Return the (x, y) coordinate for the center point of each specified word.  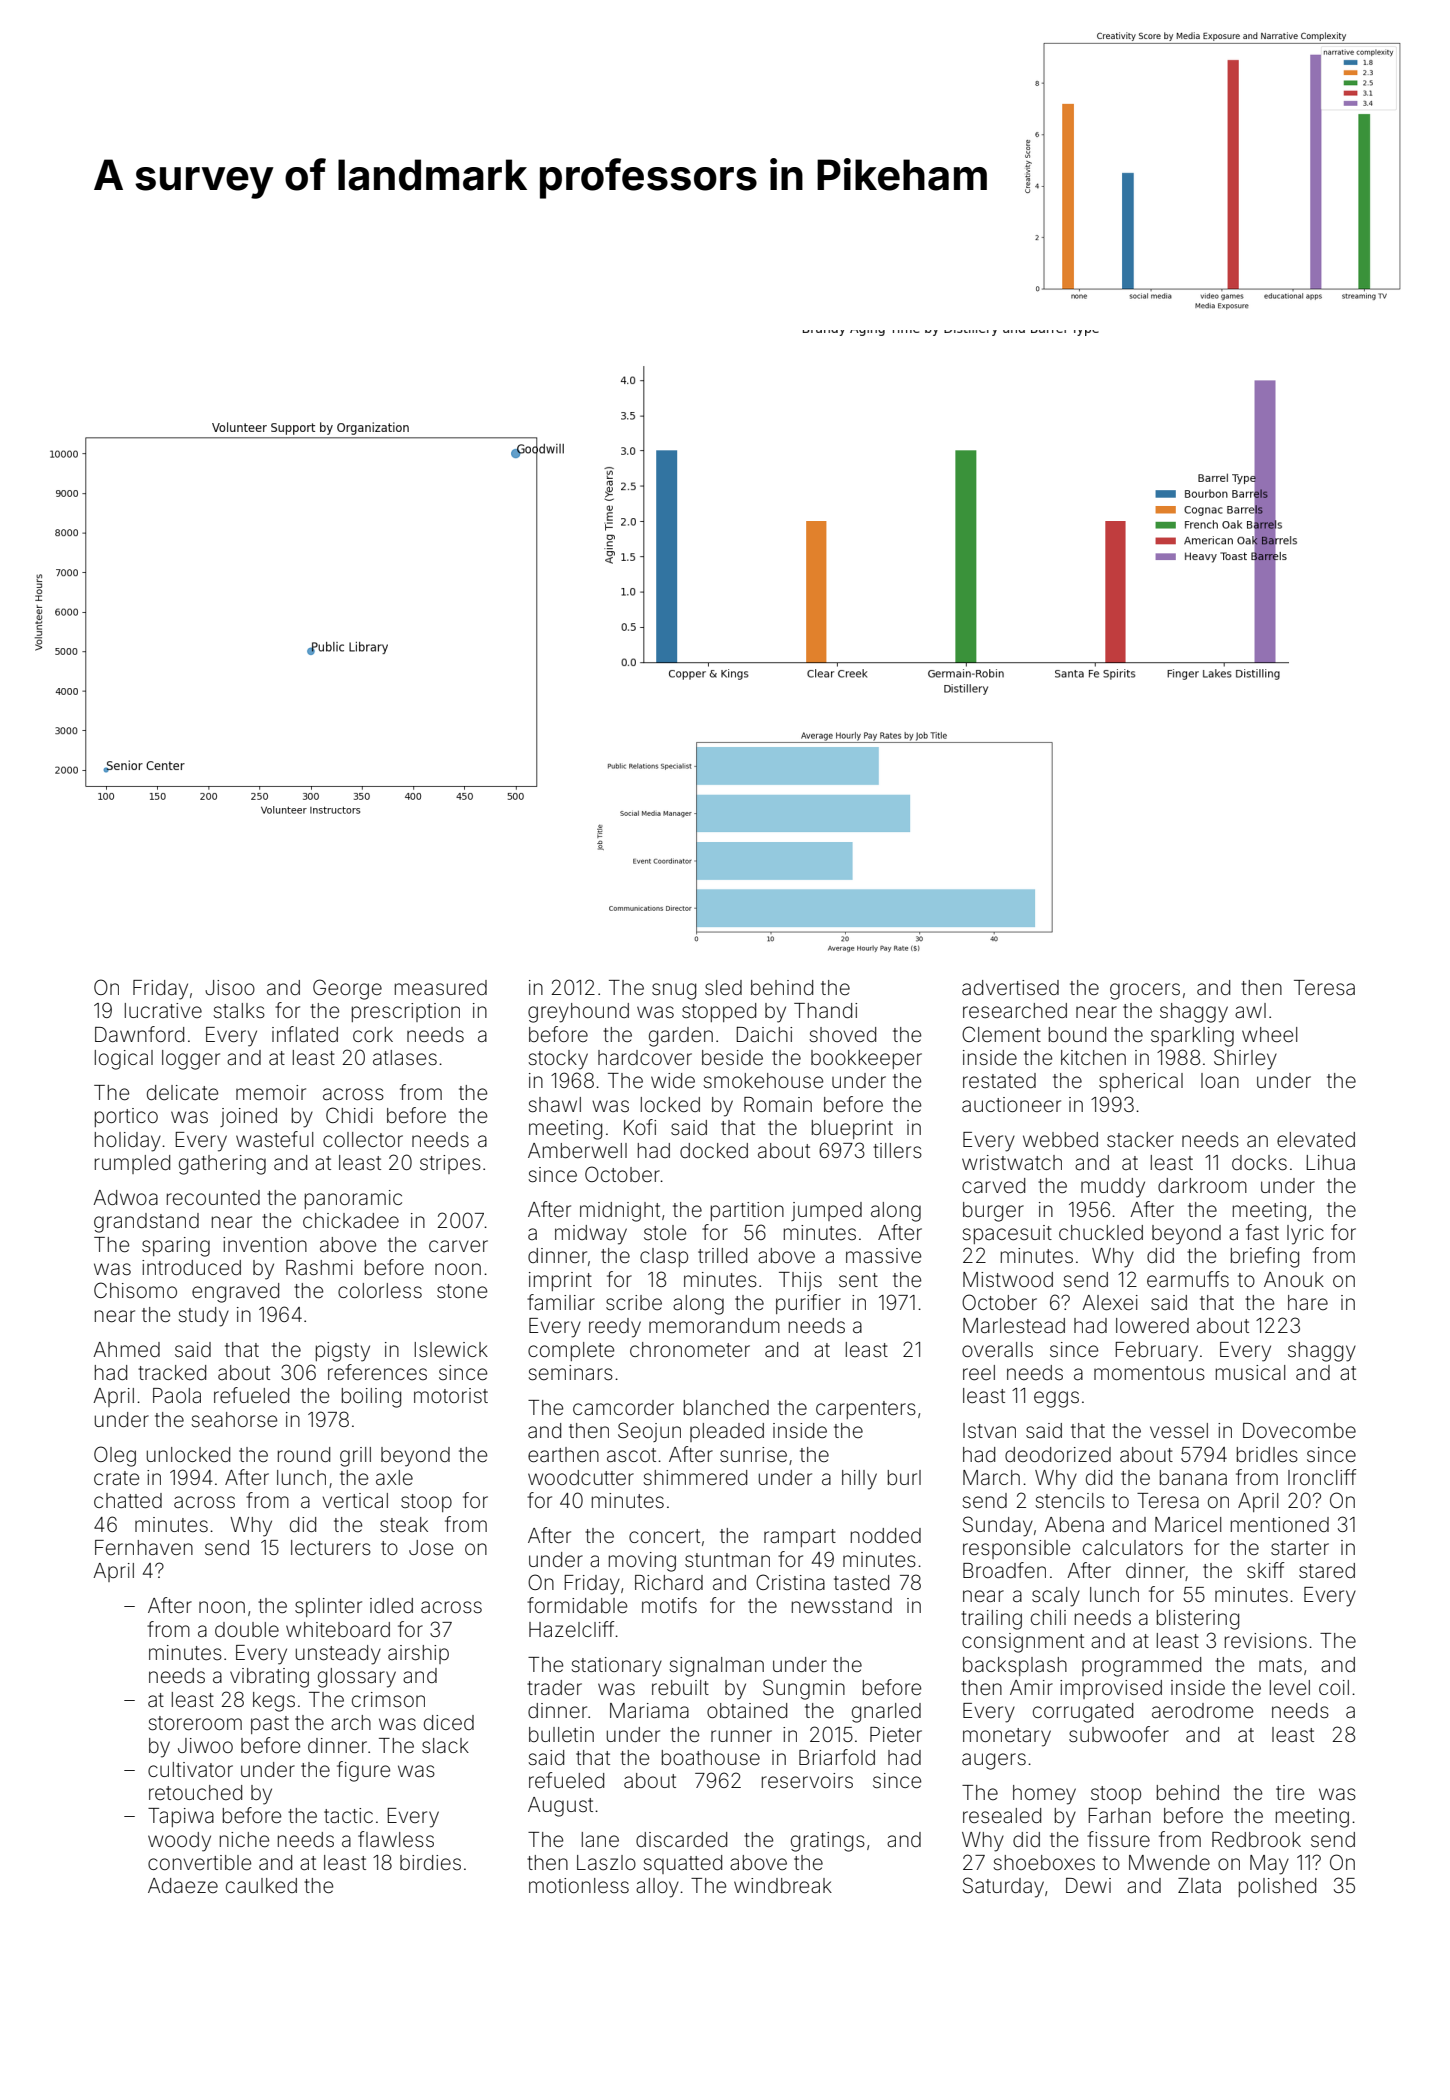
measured (441, 987)
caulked (261, 1886)
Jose (431, 1548)
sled (723, 987)
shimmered (695, 1478)
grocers (1145, 991)
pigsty (343, 1352)
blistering (1198, 1620)
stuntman (727, 1560)
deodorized (1058, 1454)
